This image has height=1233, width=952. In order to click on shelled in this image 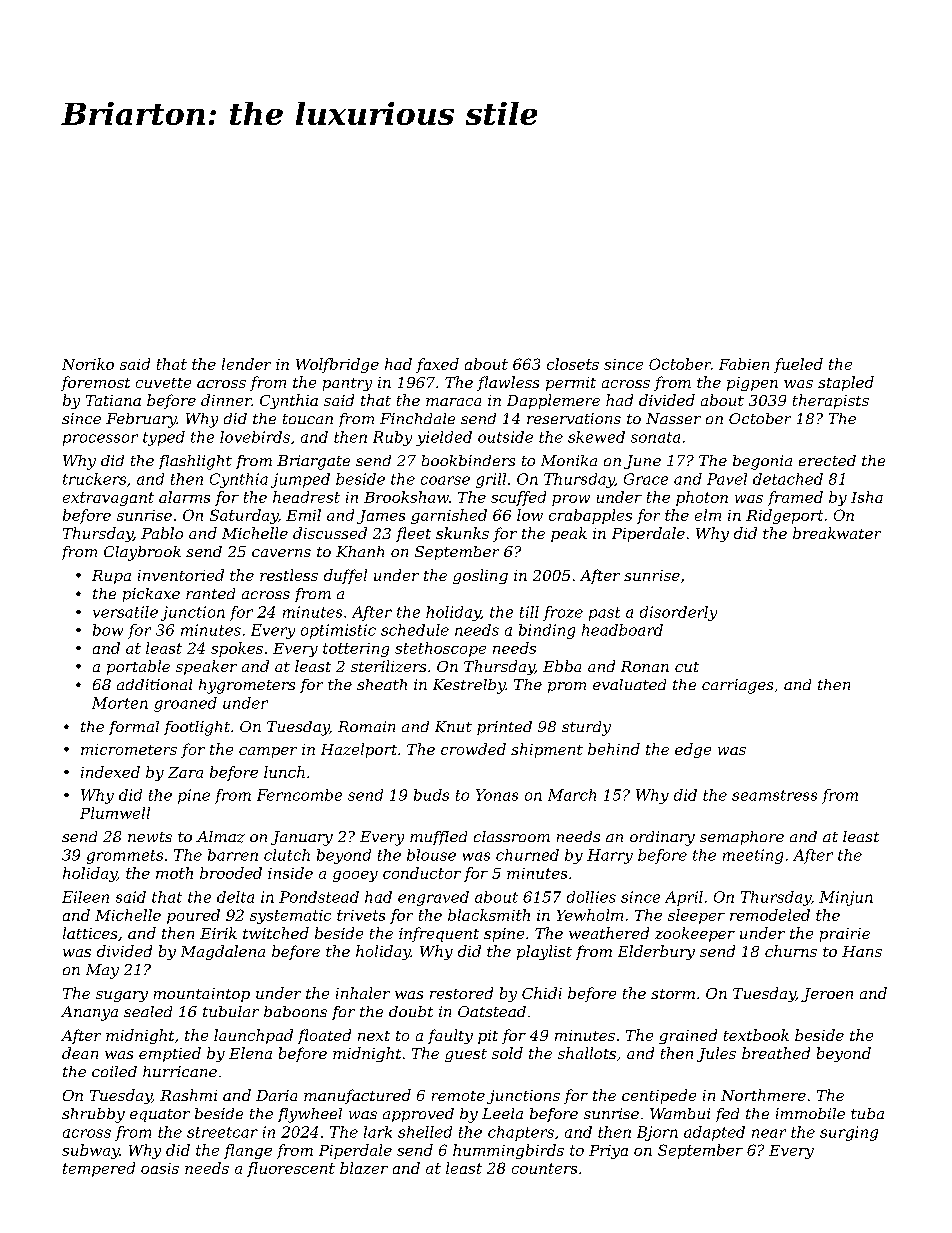, I will do `click(425, 1132)`.
